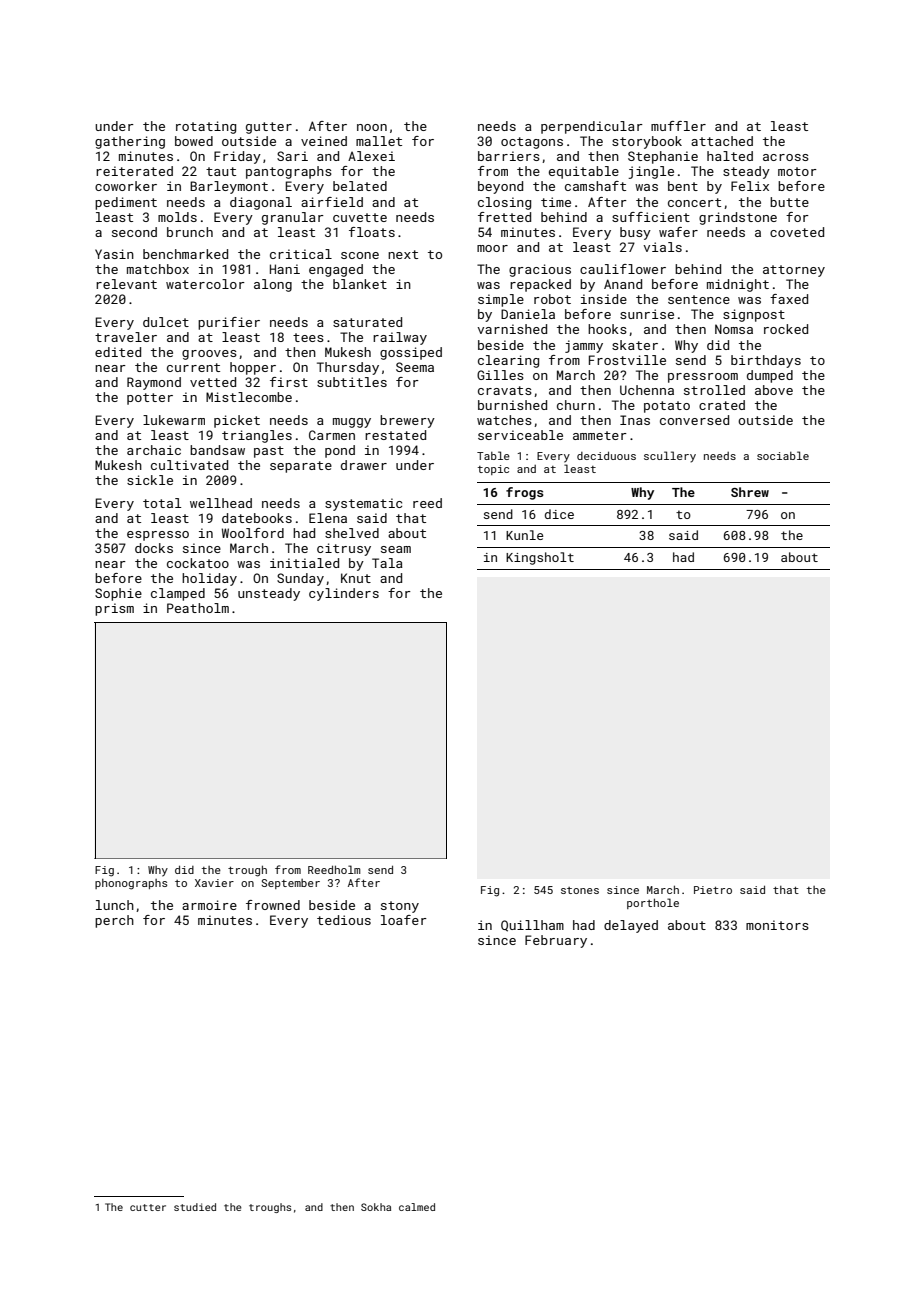 The image size is (924, 1308). I want to click on Sokha, so click(376, 1207).
